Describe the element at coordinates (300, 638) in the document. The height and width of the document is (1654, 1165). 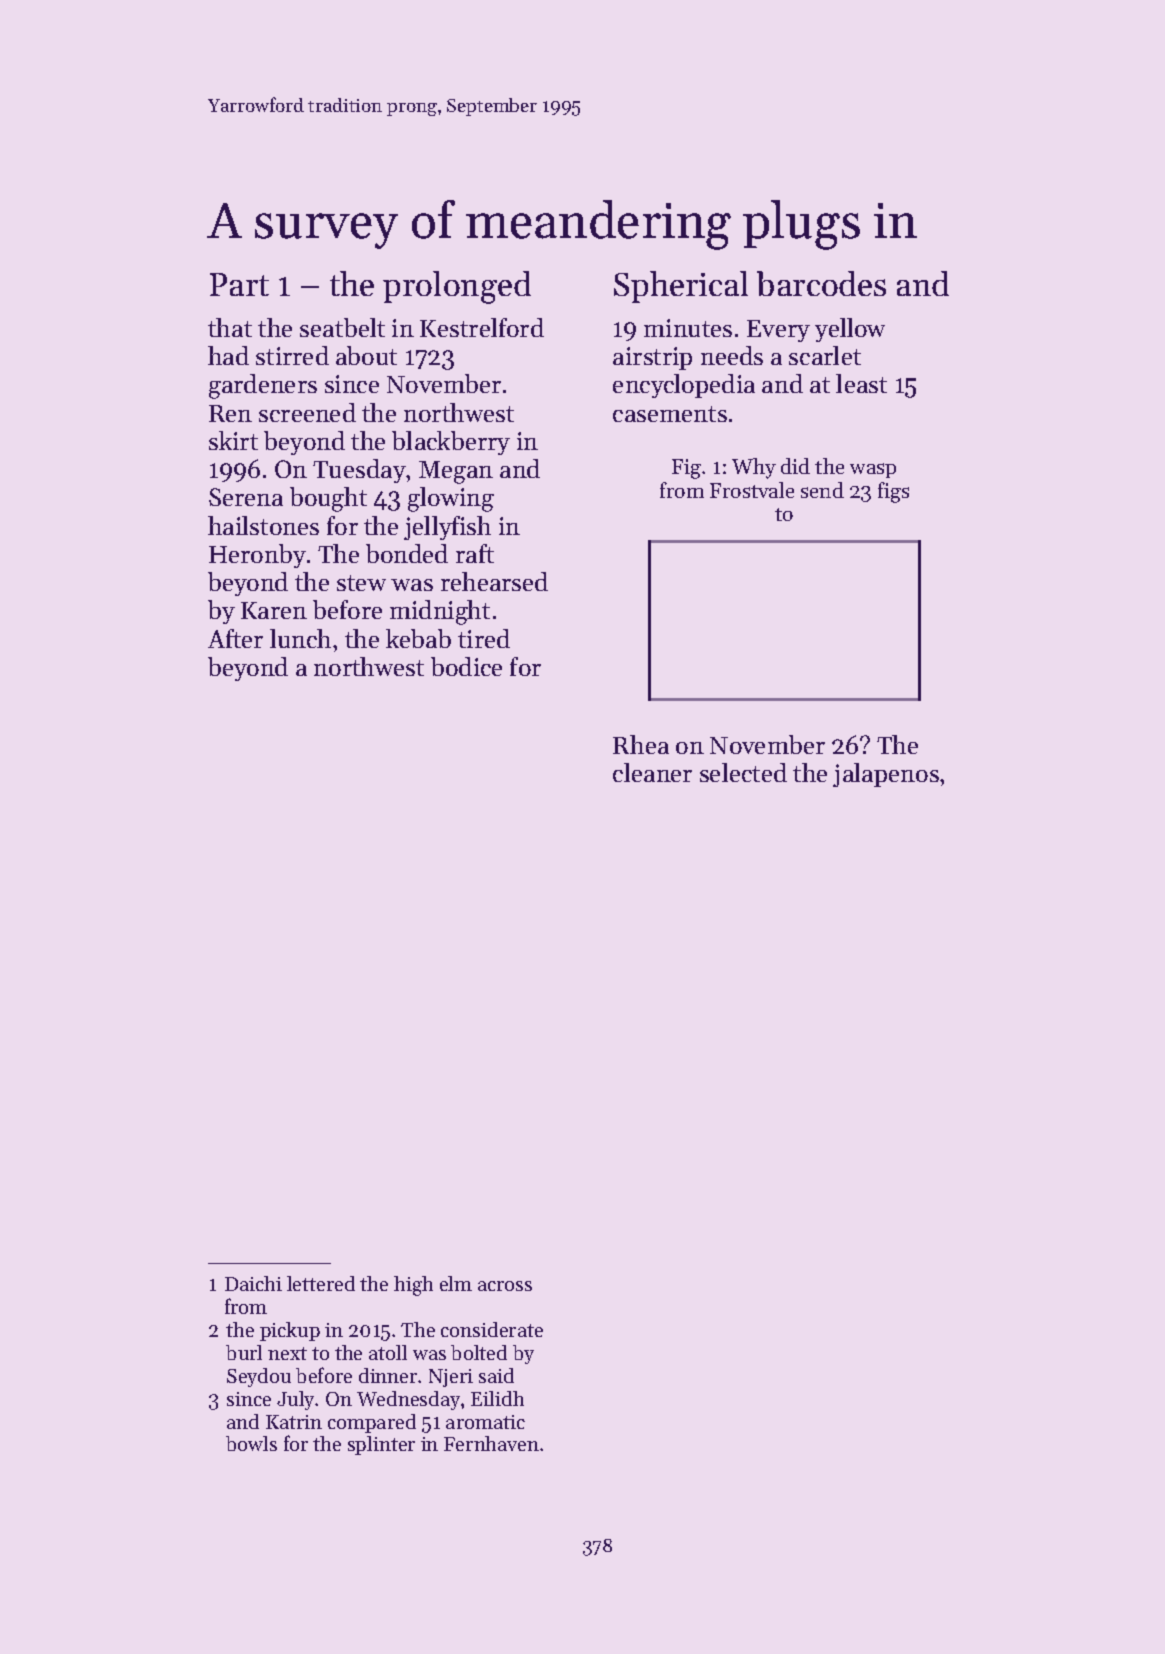
I see `lunch` at that location.
